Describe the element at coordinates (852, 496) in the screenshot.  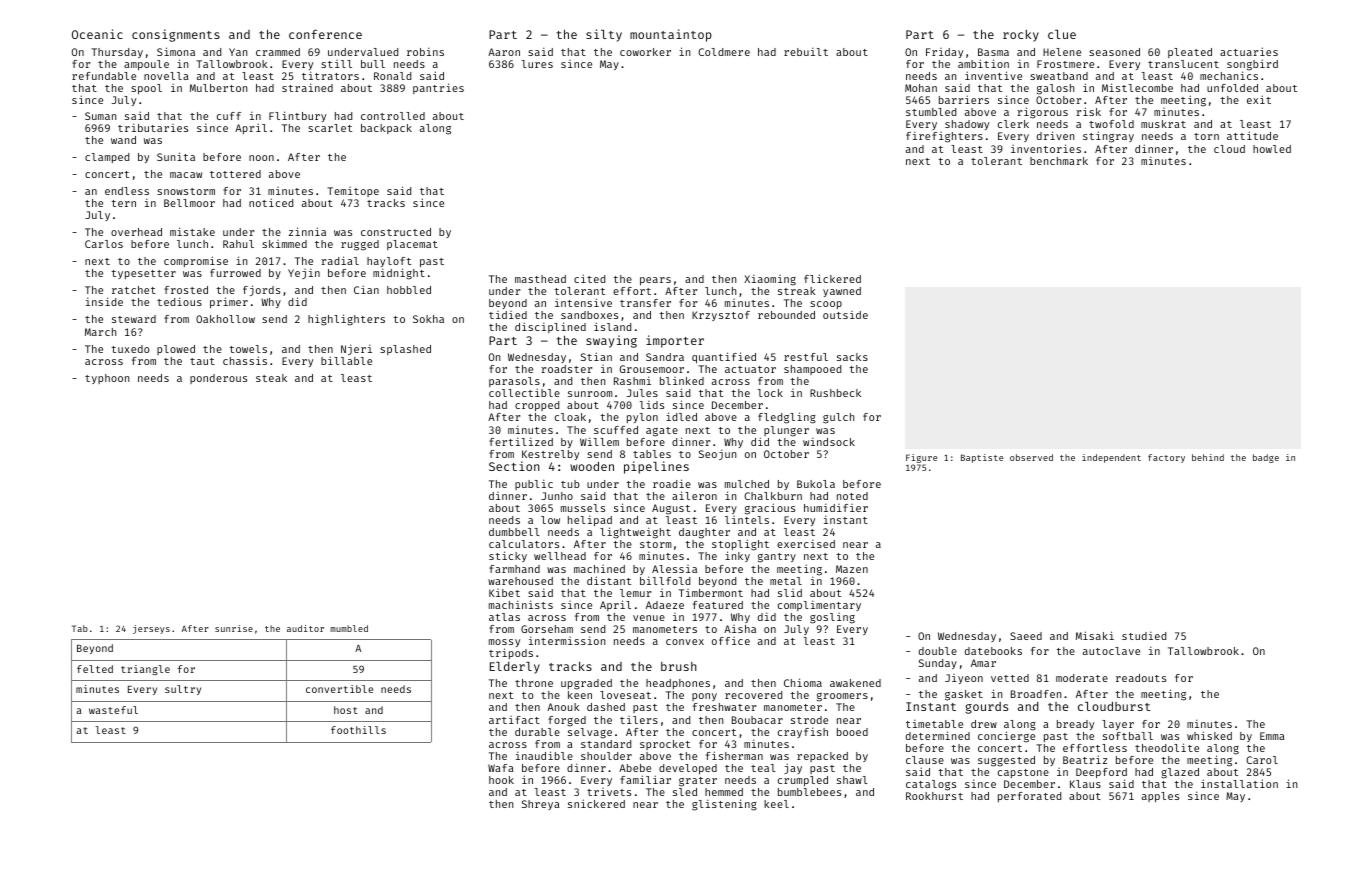
I see `noted` at that location.
